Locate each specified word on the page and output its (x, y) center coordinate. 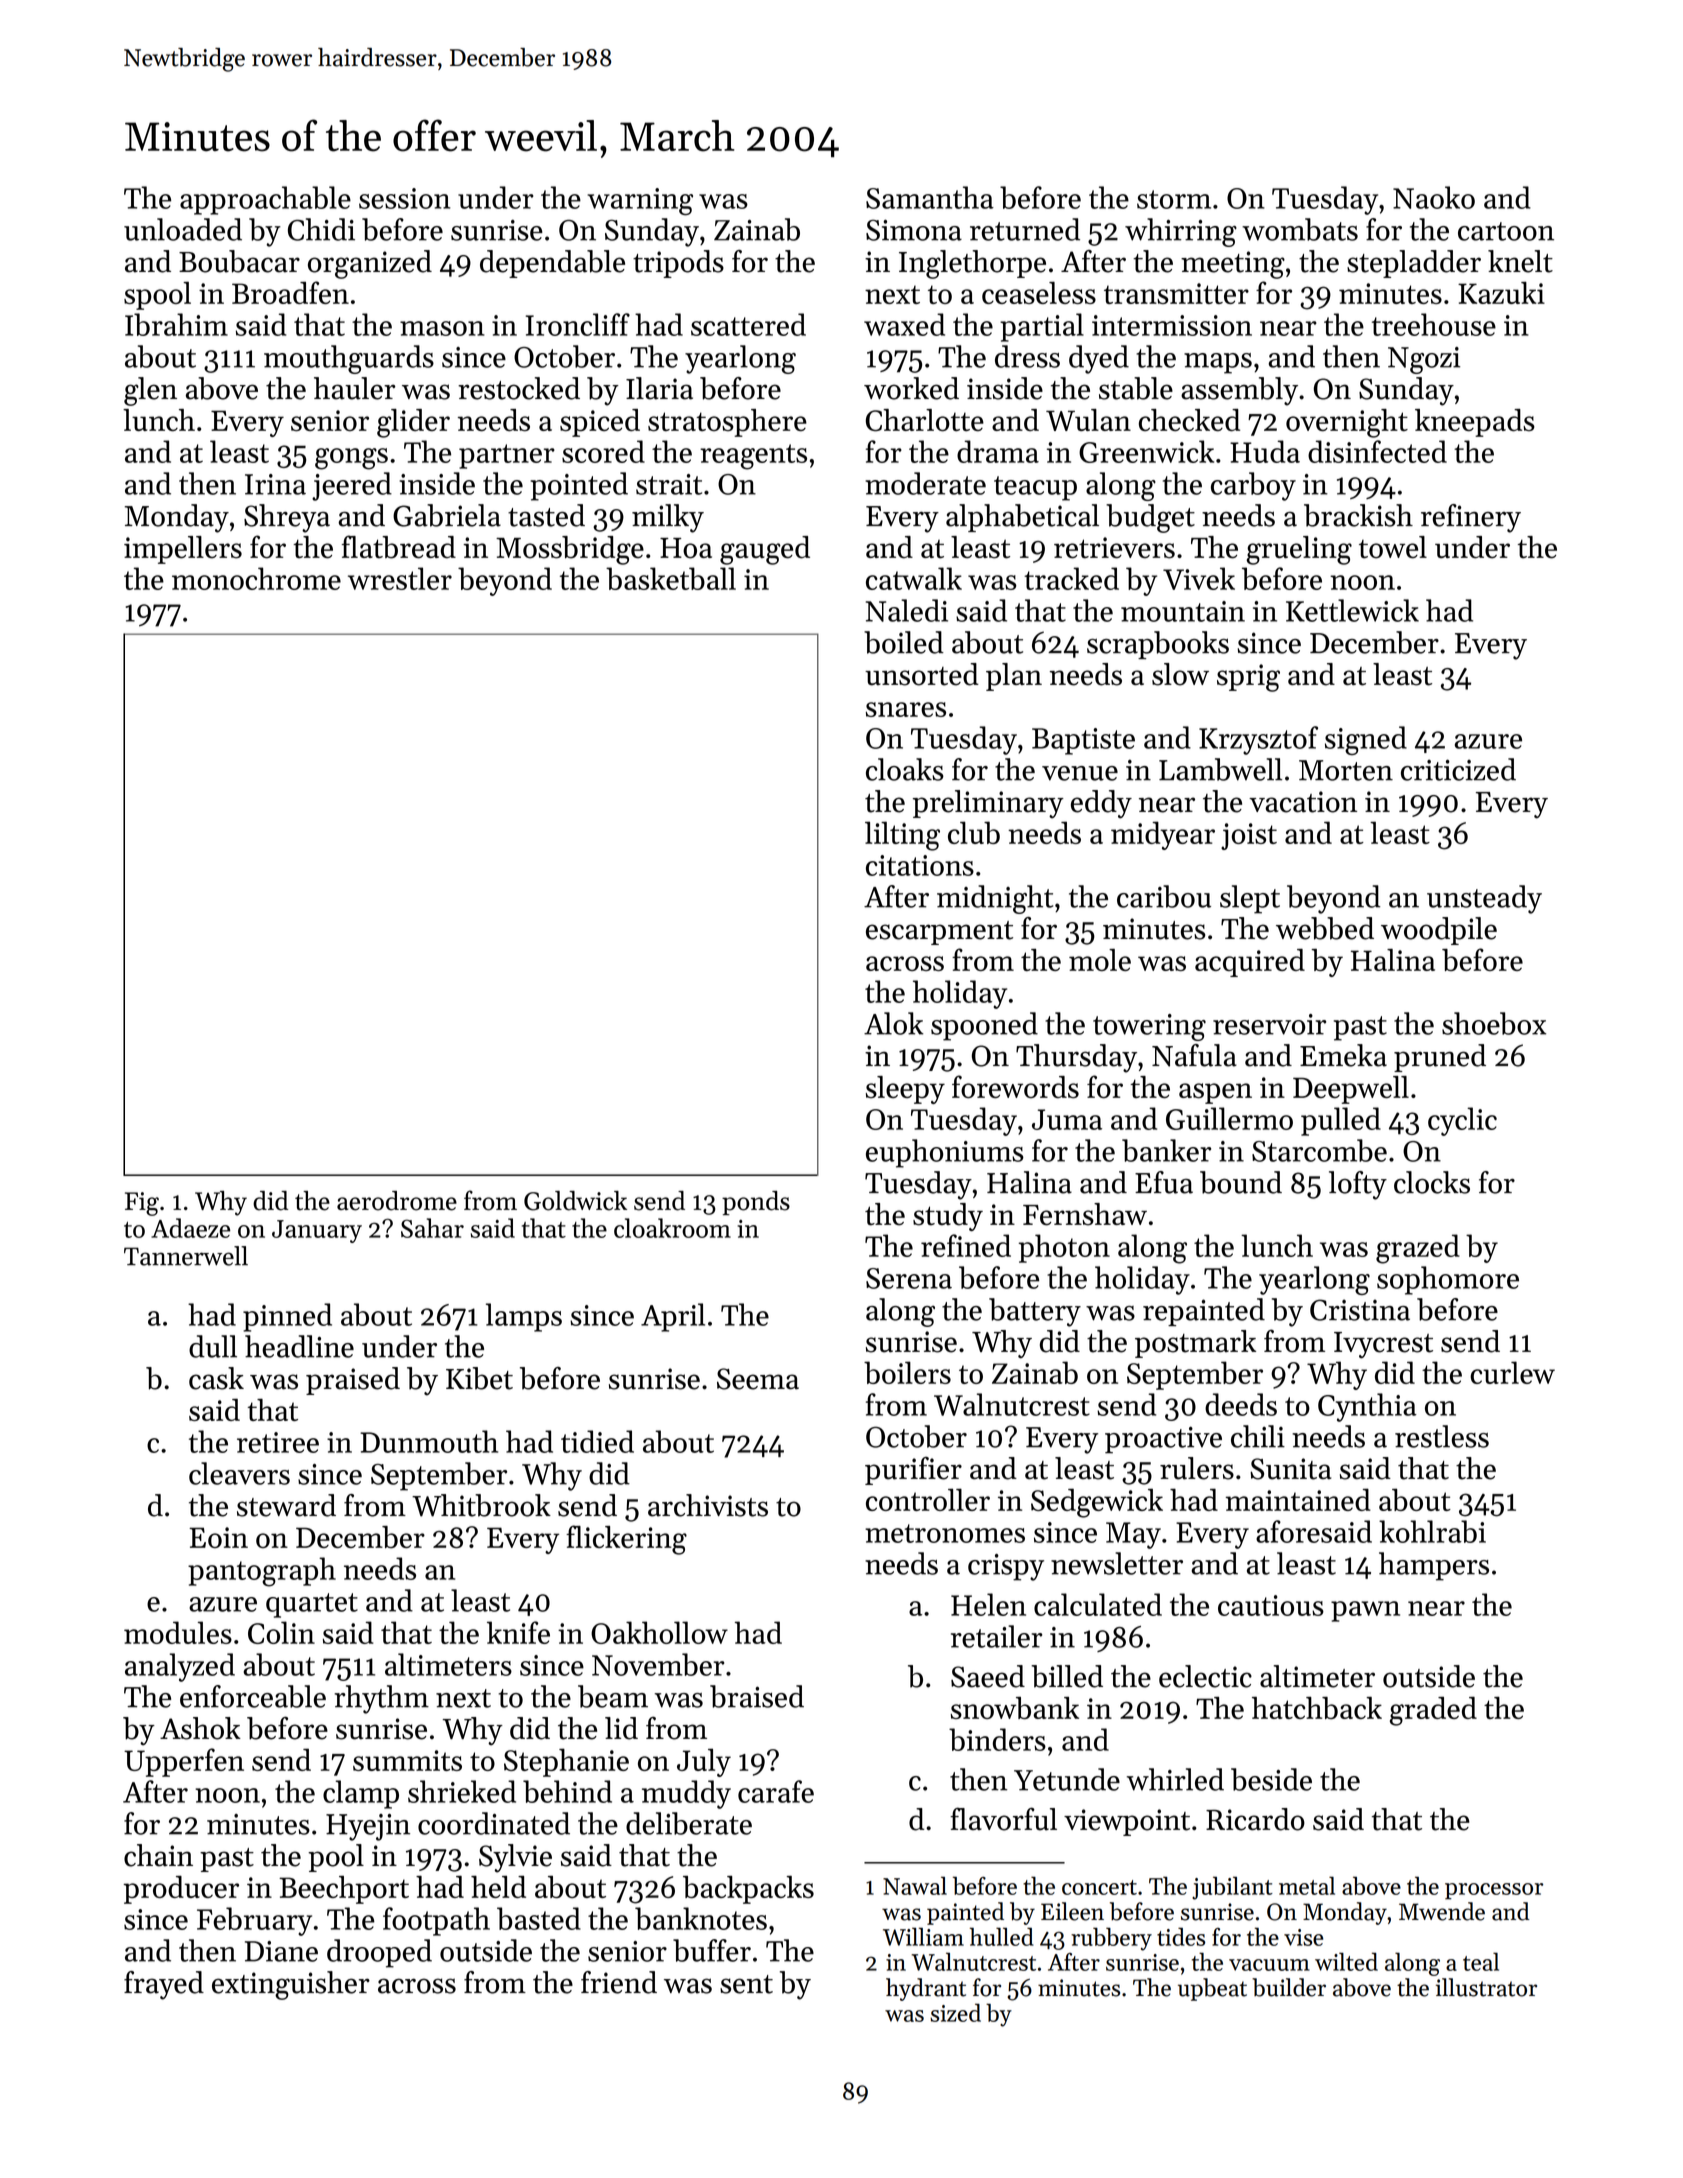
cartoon (1506, 231)
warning (640, 202)
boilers (907, 1372)
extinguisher (291, 1985)
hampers (1434, 1566)
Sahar (432, 1228)
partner (507, 456)
